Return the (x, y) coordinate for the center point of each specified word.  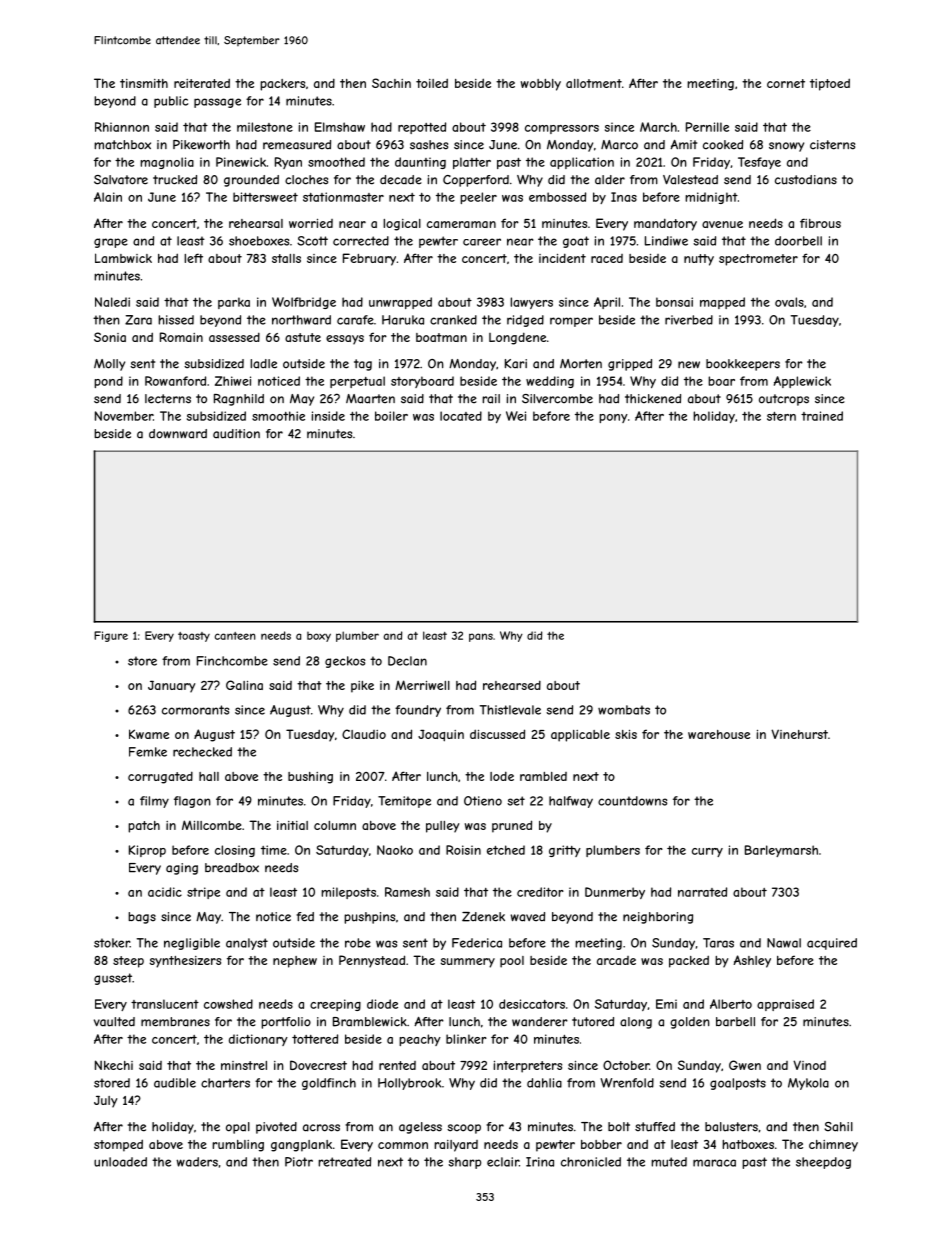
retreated (344, 1162)
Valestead (690, 180)
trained (822, 416)
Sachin (391, 83)
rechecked (202, 752)
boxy (319, 637)
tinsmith (144, 83)
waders (197, 1162)
